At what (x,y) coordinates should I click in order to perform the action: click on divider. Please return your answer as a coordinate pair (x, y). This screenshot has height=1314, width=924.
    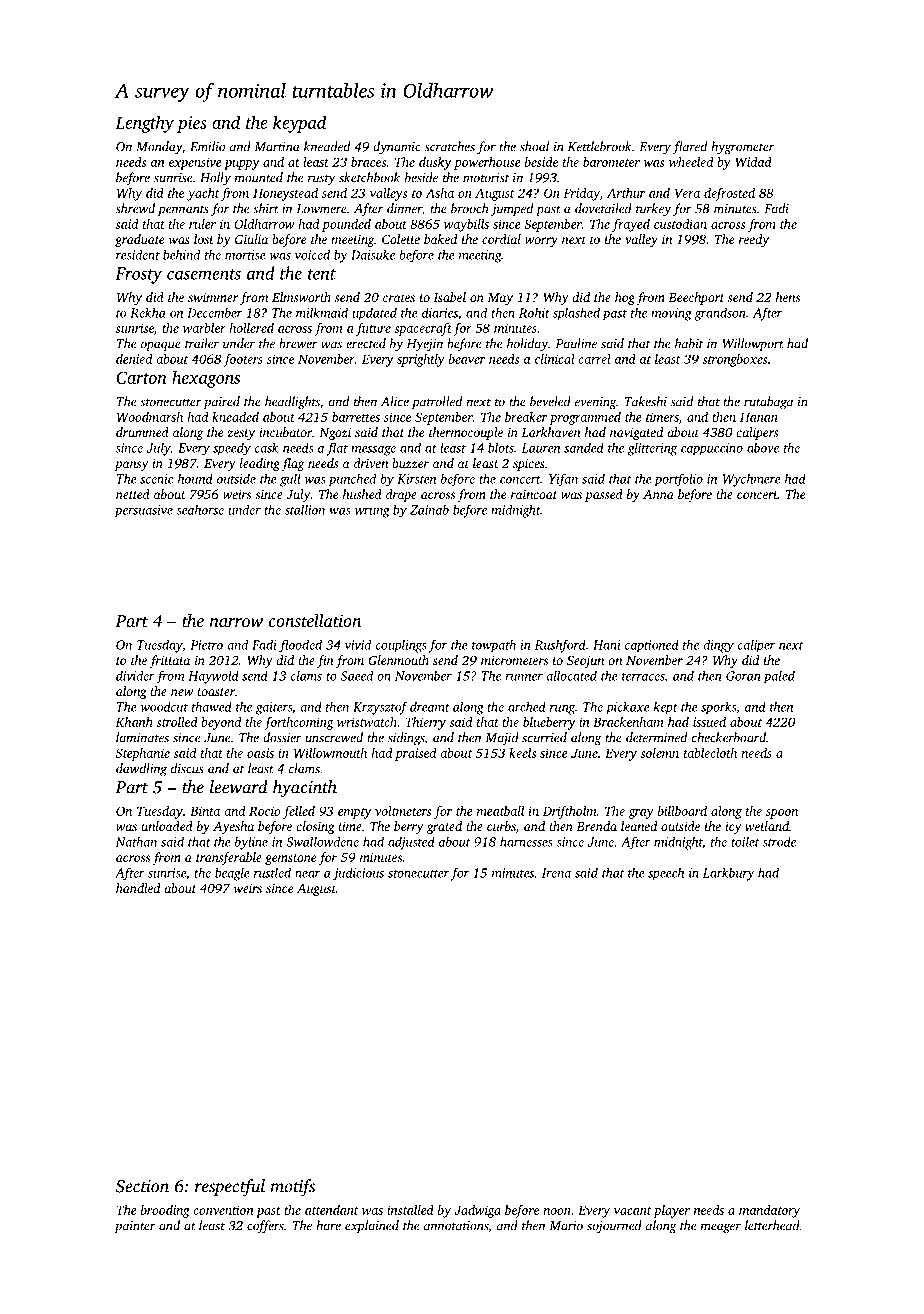
    Looking at the image, I should click on (135, 675).
